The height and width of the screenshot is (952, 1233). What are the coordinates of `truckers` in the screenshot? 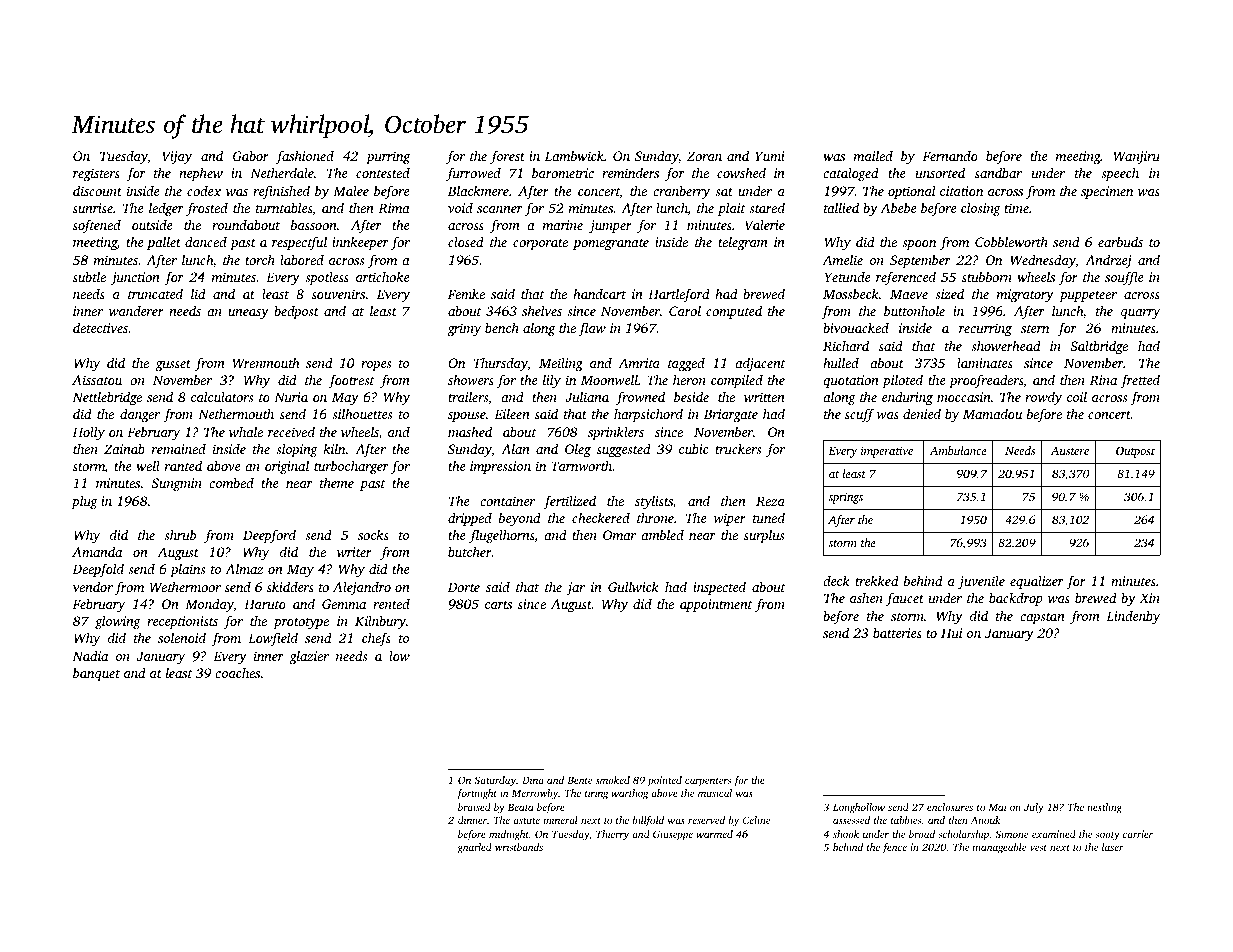 It's located at (738, 449).
